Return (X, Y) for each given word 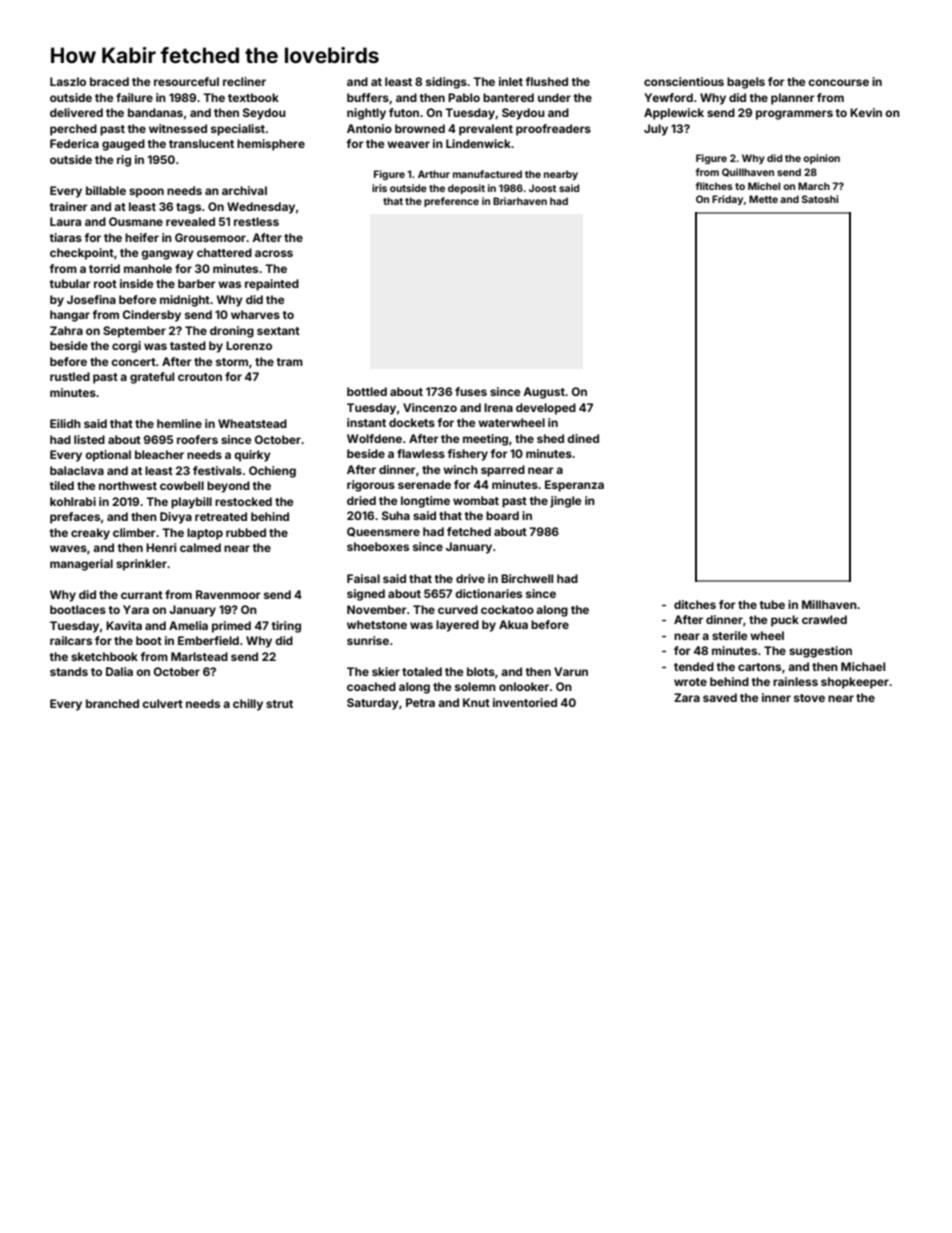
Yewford (668, 97)
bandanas (155, 112)
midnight (185, 301)
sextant (278, 331)
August (544, 393)
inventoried (525, 702)
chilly (248, 705)
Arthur (434, 174)
